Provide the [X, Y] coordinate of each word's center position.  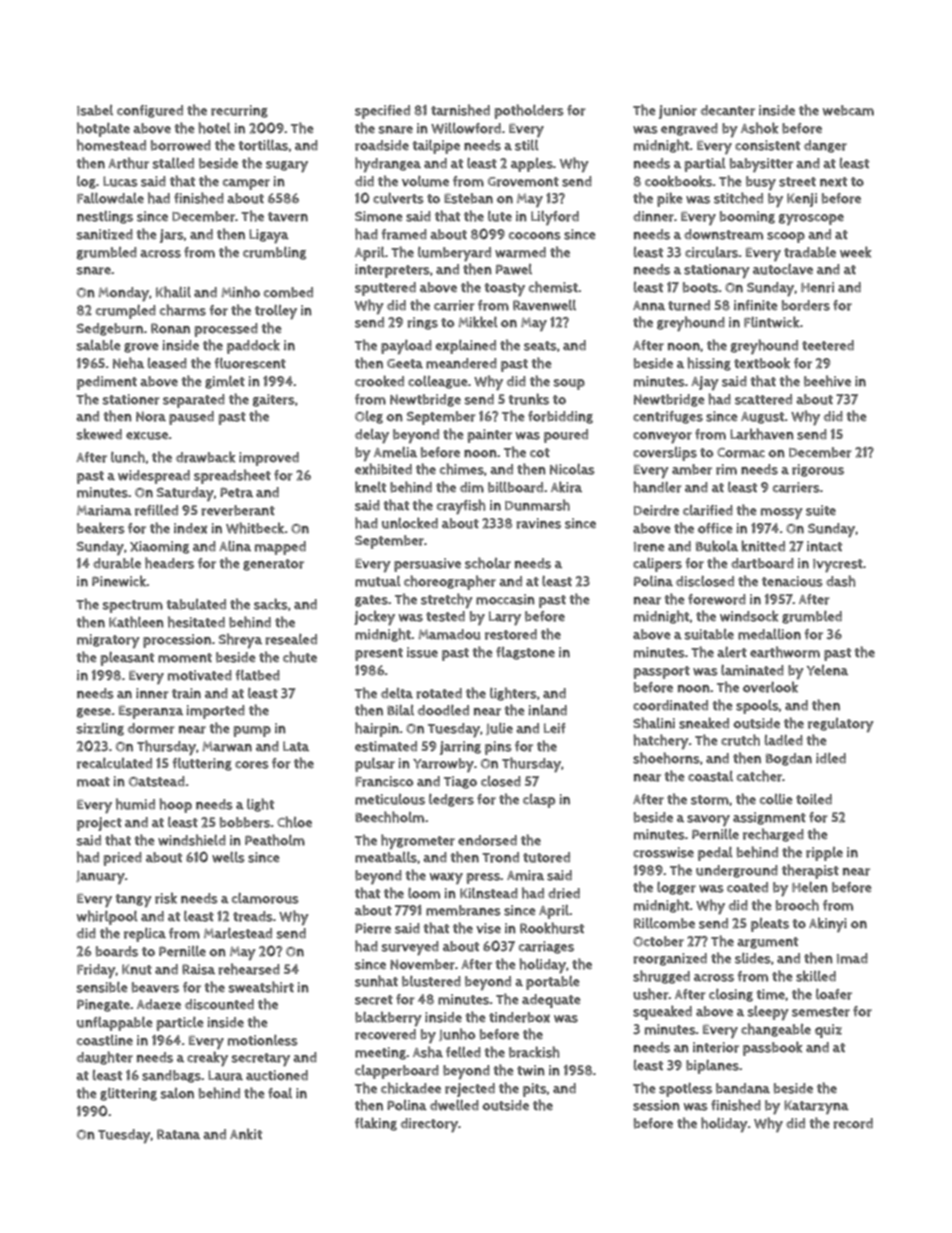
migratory [108, 641]
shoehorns [666, 758]
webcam [848, 110]
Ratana [178, 1134]
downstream [723, 234]
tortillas [263, 145]
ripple [824, 854]
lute [500, 216]
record [853, 1123]
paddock [253, 346]
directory [429, 1125]
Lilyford [555, 218]
